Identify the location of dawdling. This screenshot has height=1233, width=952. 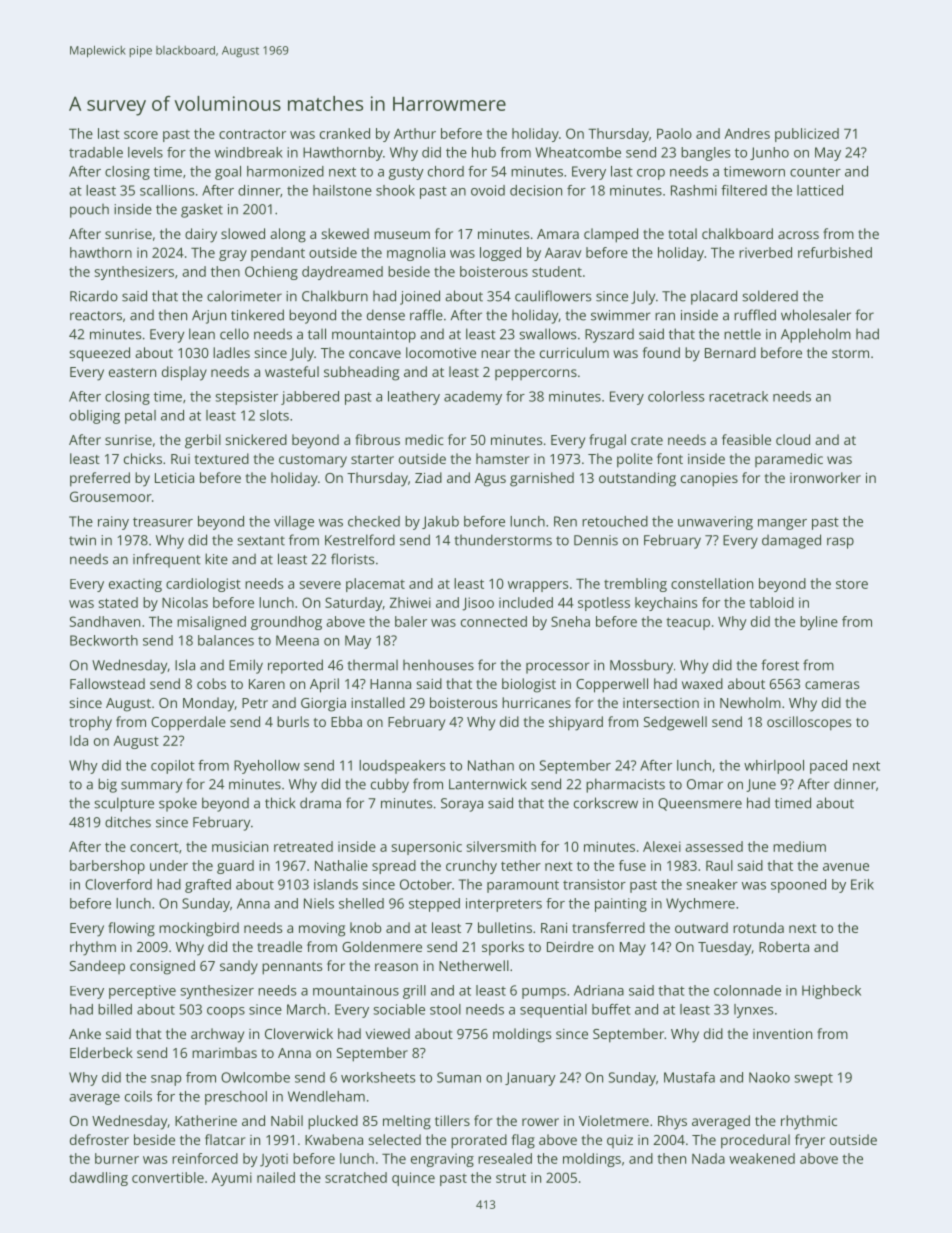
(99, 1179).
